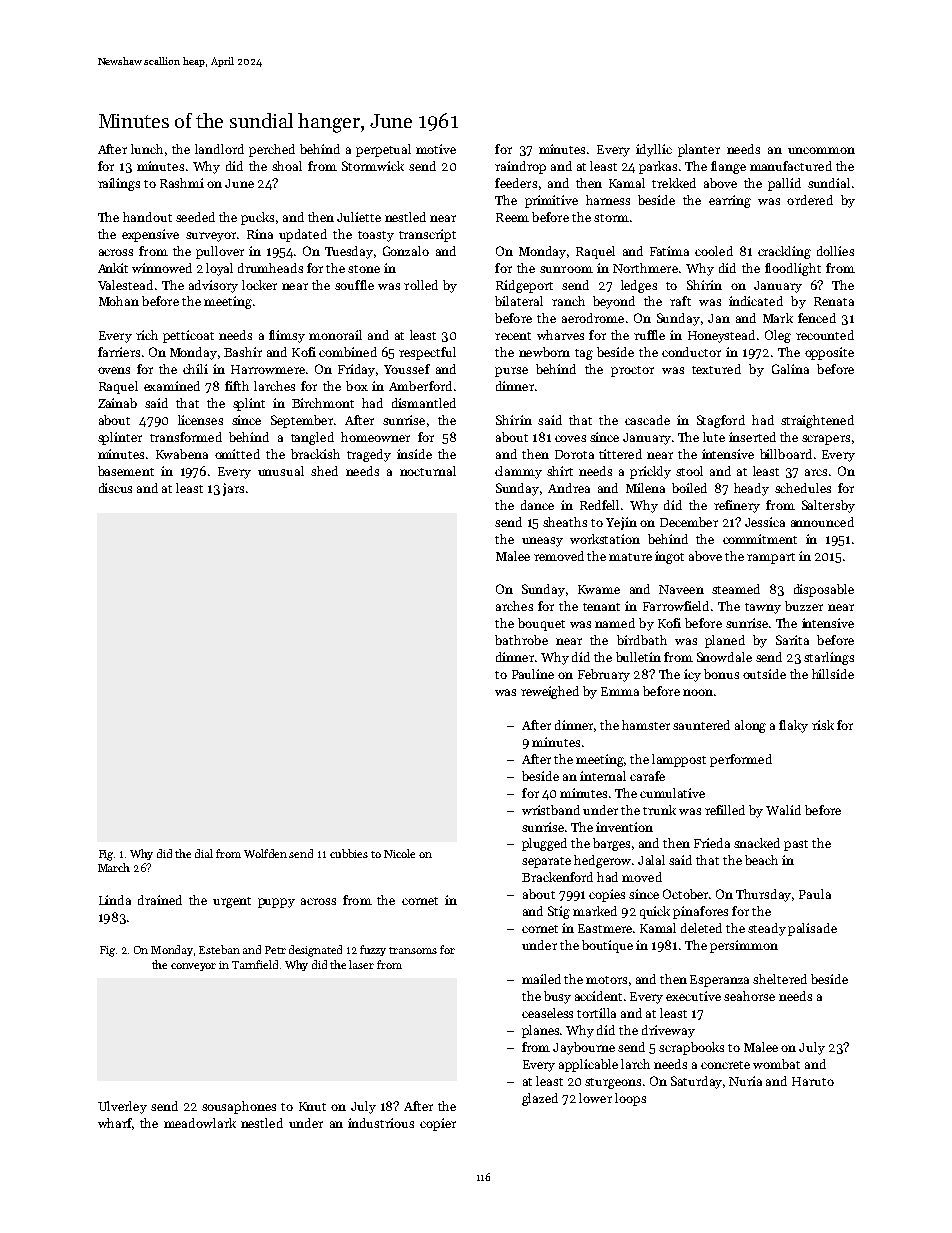 Image resolution: width=952 pixels, height=1233 pixels. What do you see at coordinates (232, 902) in the page?
I see `urgent` at bounding box center [232, 902].
